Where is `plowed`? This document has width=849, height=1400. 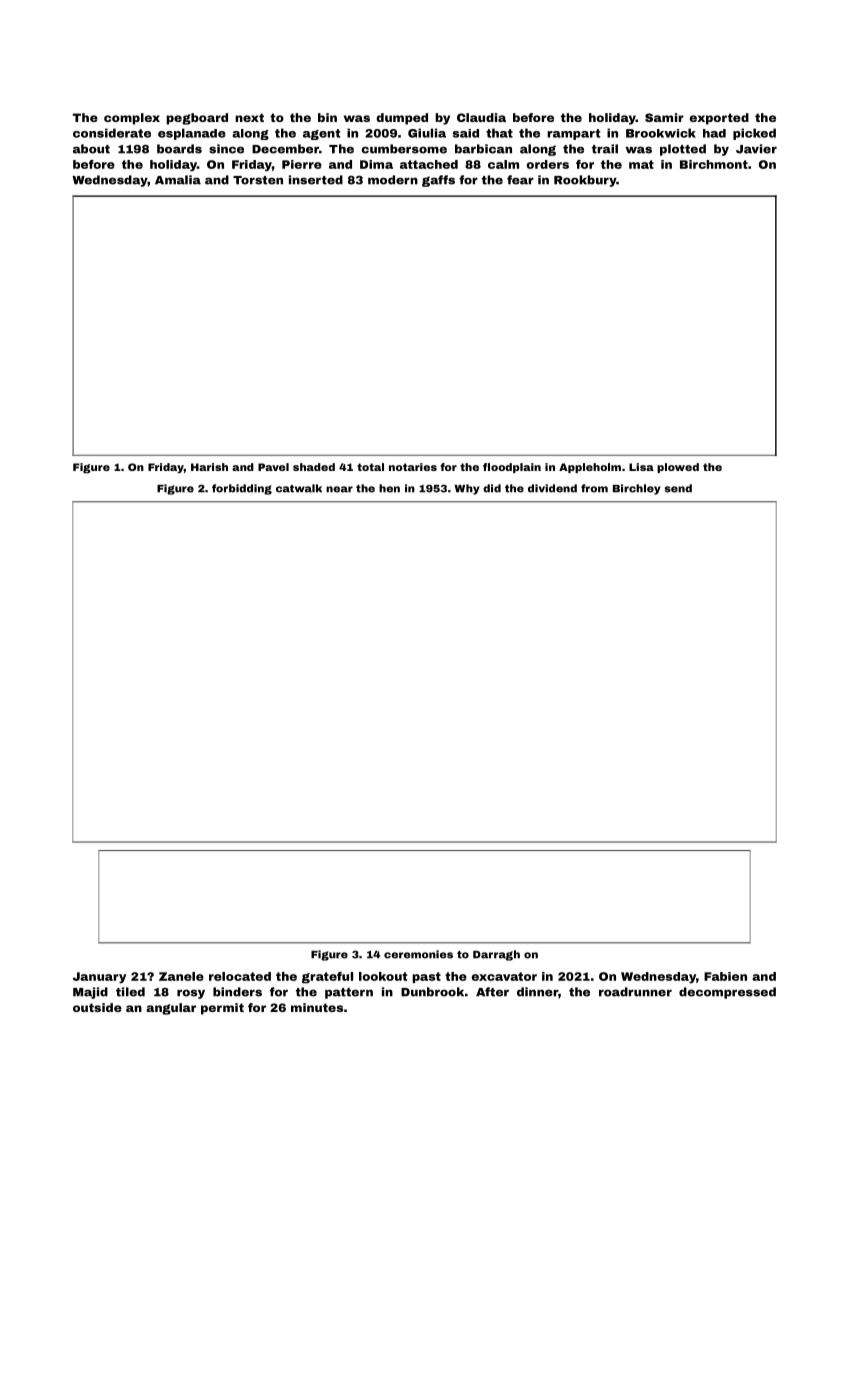
plowed is located at coordinates (678, 468).
